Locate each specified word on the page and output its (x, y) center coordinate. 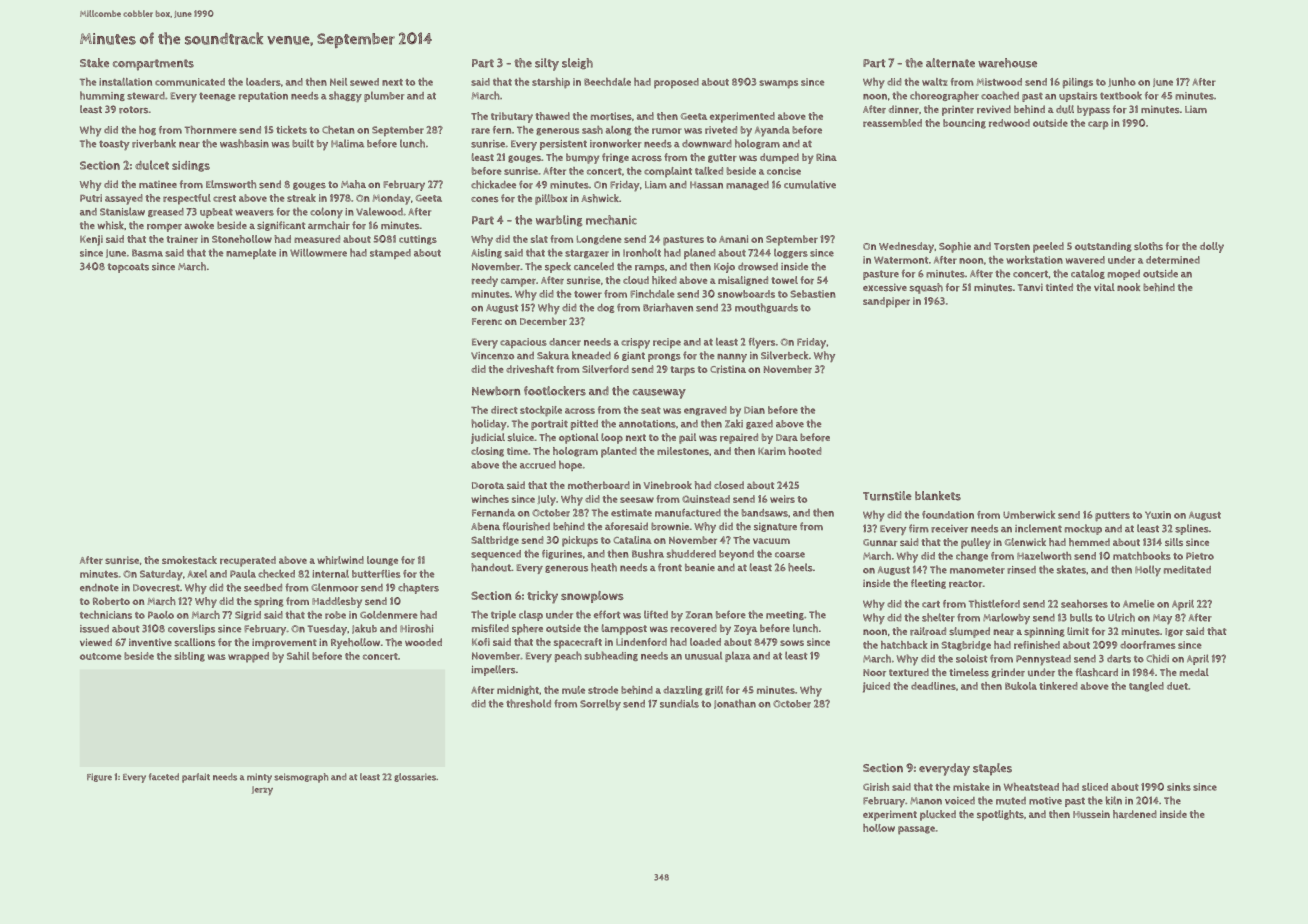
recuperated (248, 561)
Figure (99, 777)
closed (729, 485)
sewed (364, 82)
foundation (948, 515)
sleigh (577, 63)
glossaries (415, 777)
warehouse (1007, 63)
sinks (1179, 787)
